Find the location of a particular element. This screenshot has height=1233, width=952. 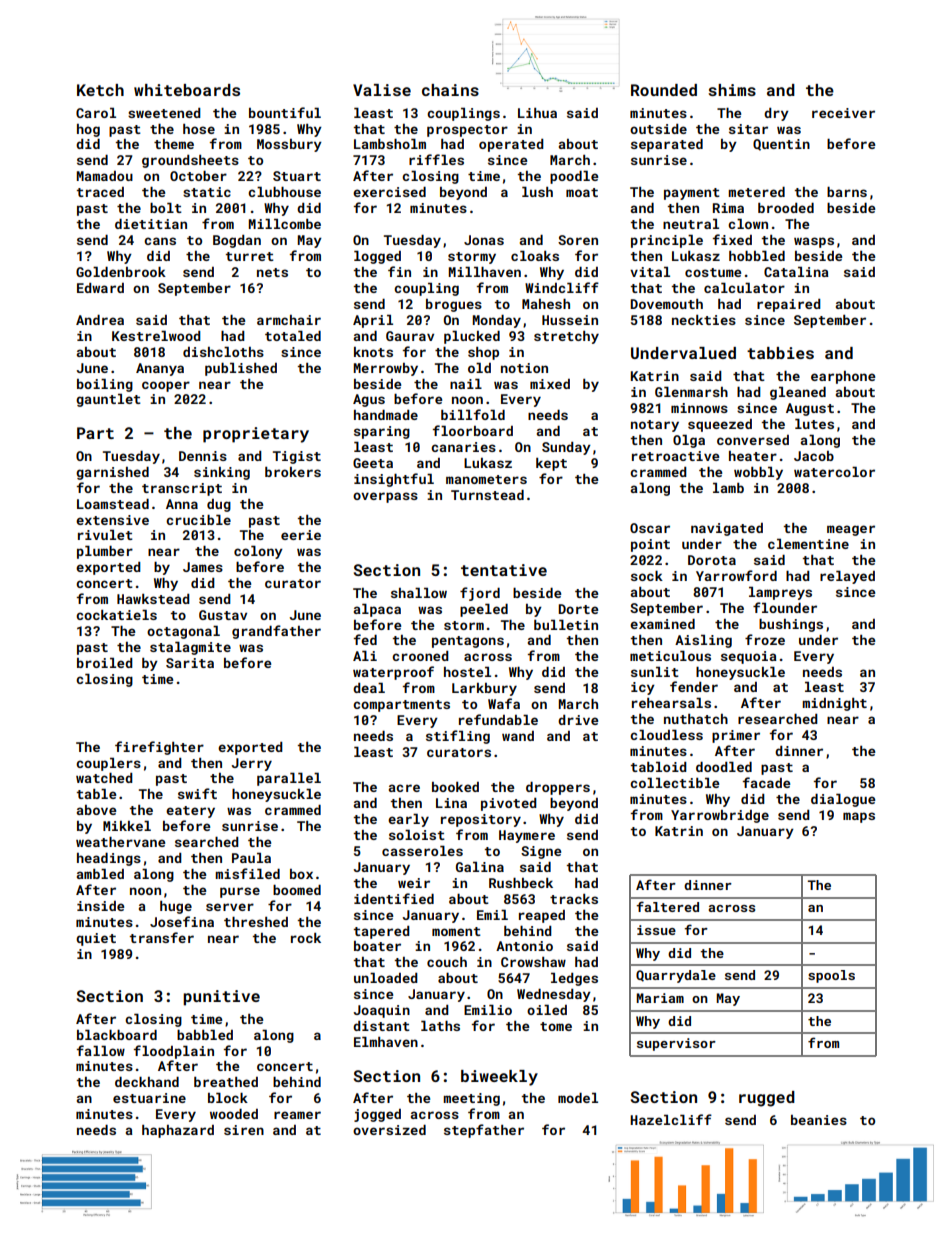

alpaca is located at coordinates (377, 610).
